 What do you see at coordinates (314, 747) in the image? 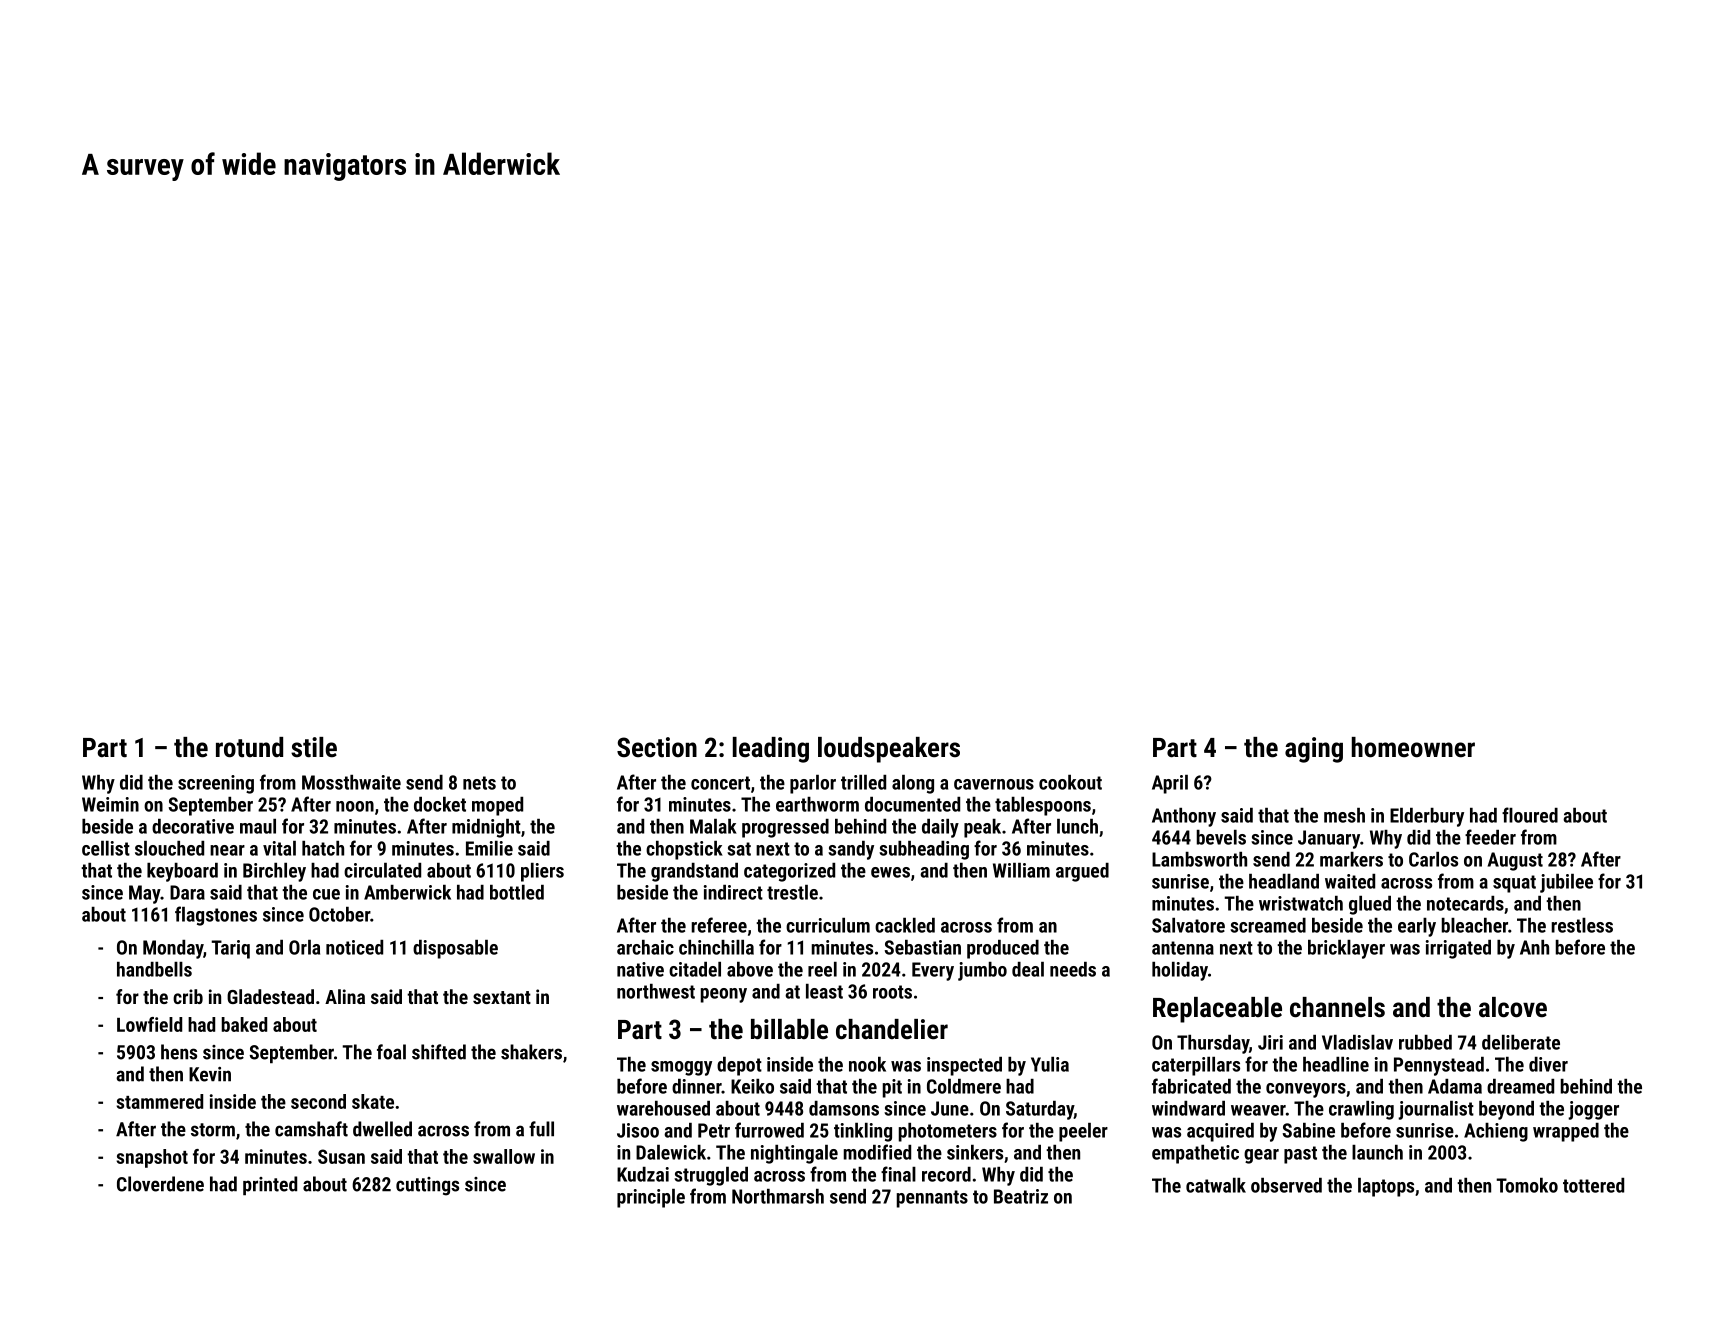
I see `stile` at bounding box center [314, 747].
